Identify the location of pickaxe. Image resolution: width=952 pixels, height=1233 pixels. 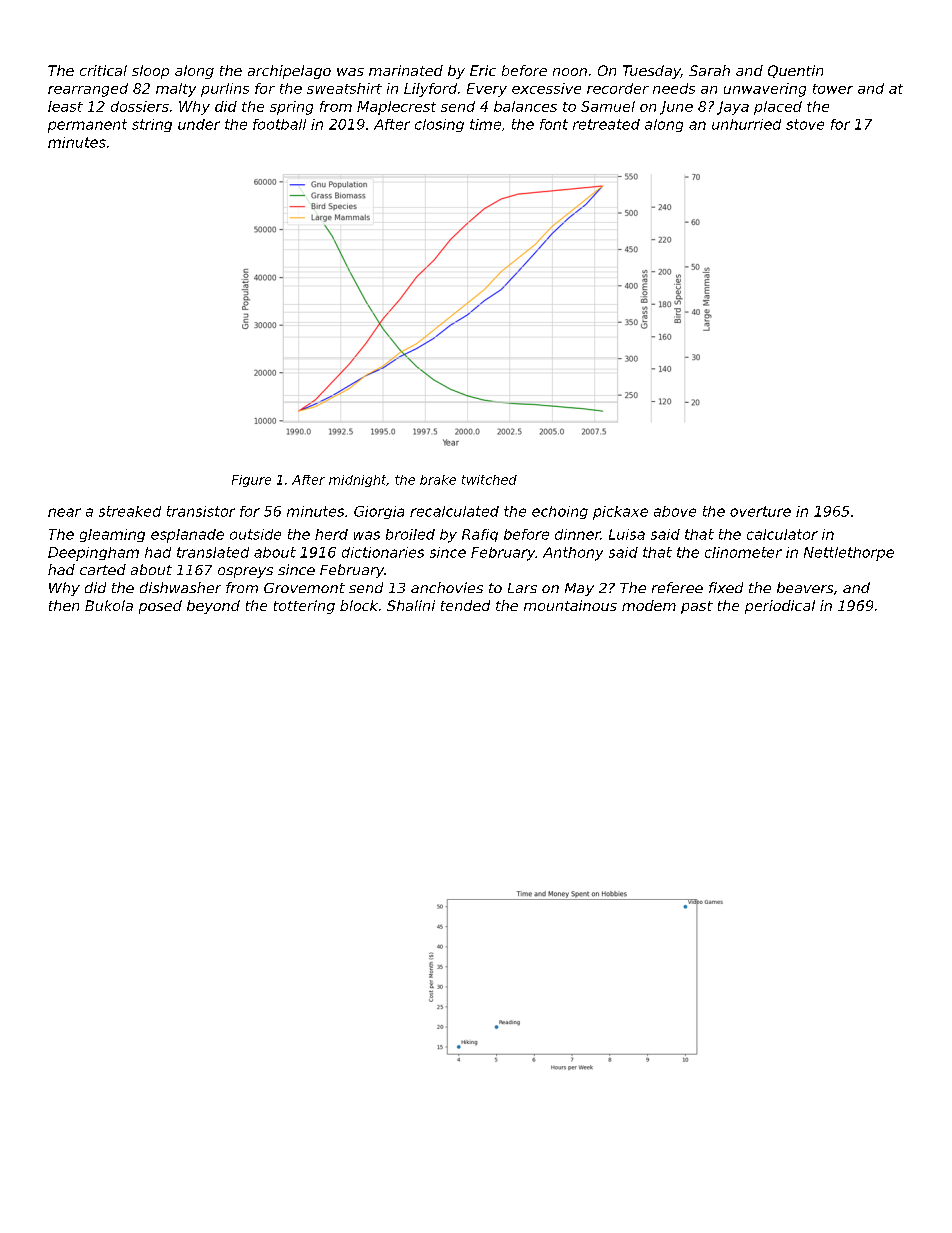
(620, 513).
